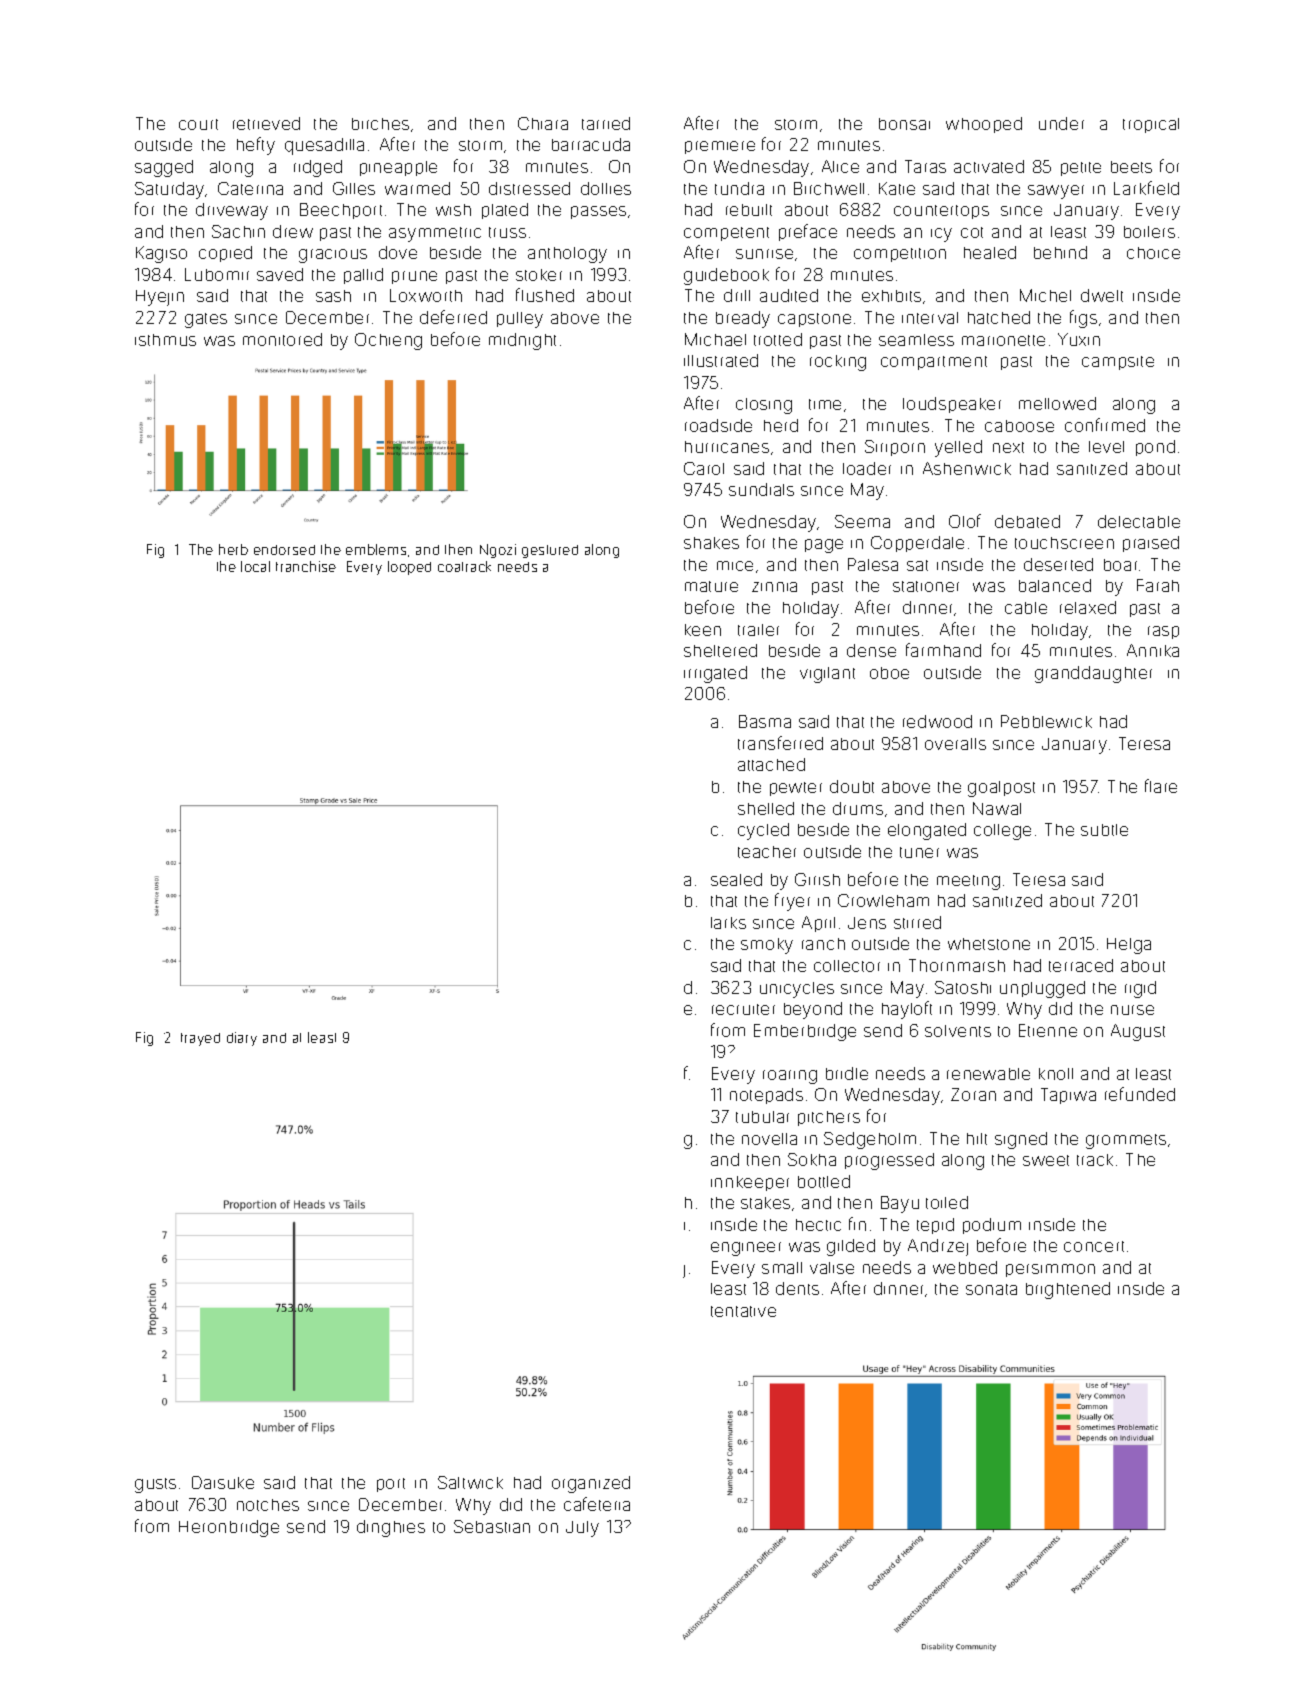  What do you see at coordinates (907, 1010) in the screenshot?
I see `hayloft` at bounding box center [907, 1010].
